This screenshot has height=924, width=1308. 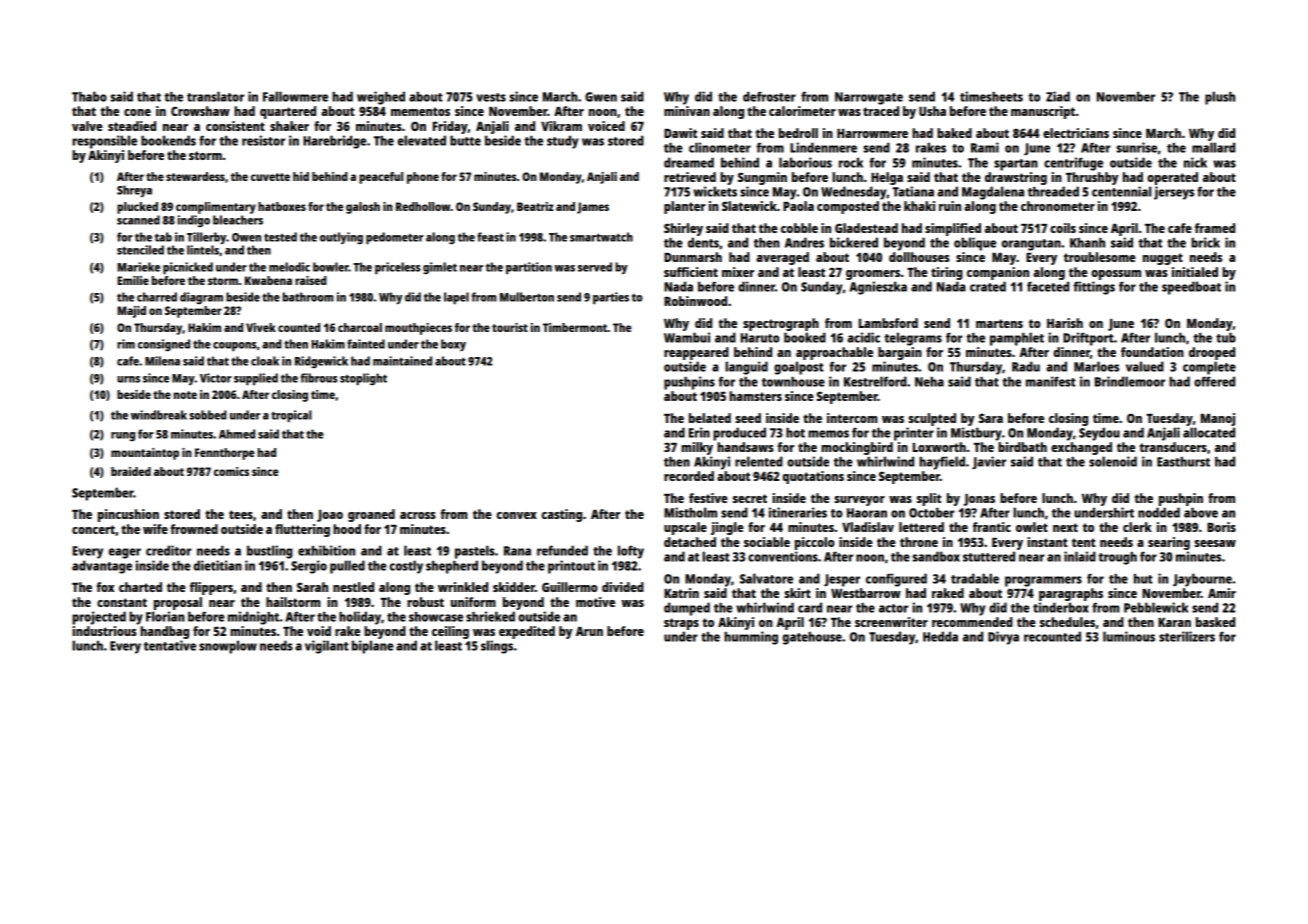 I want to click on weighed, so click(x=381, y=98).
